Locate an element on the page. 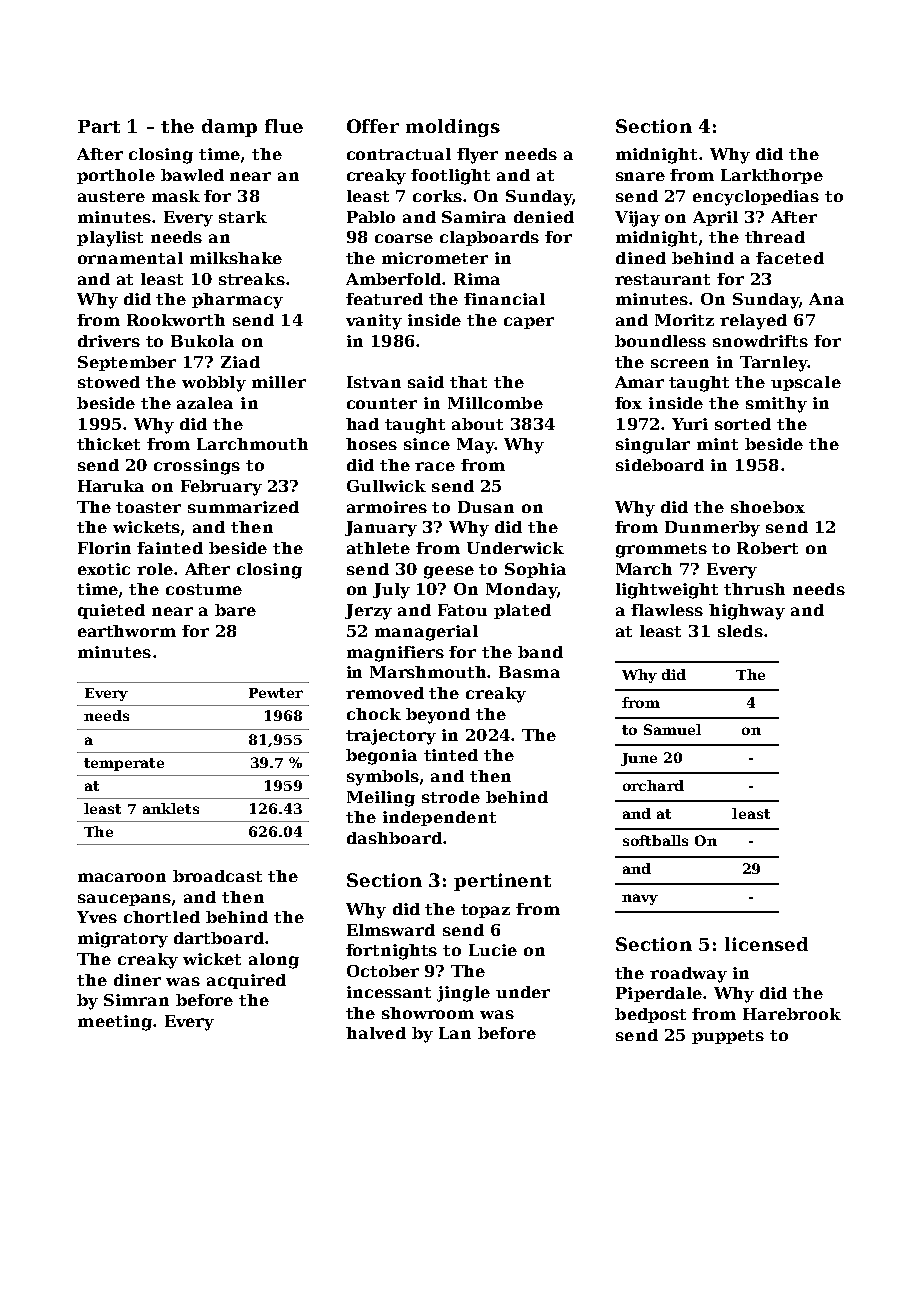 This page has height=1308, width=924. halved is located at coordinates (376, 1033).
